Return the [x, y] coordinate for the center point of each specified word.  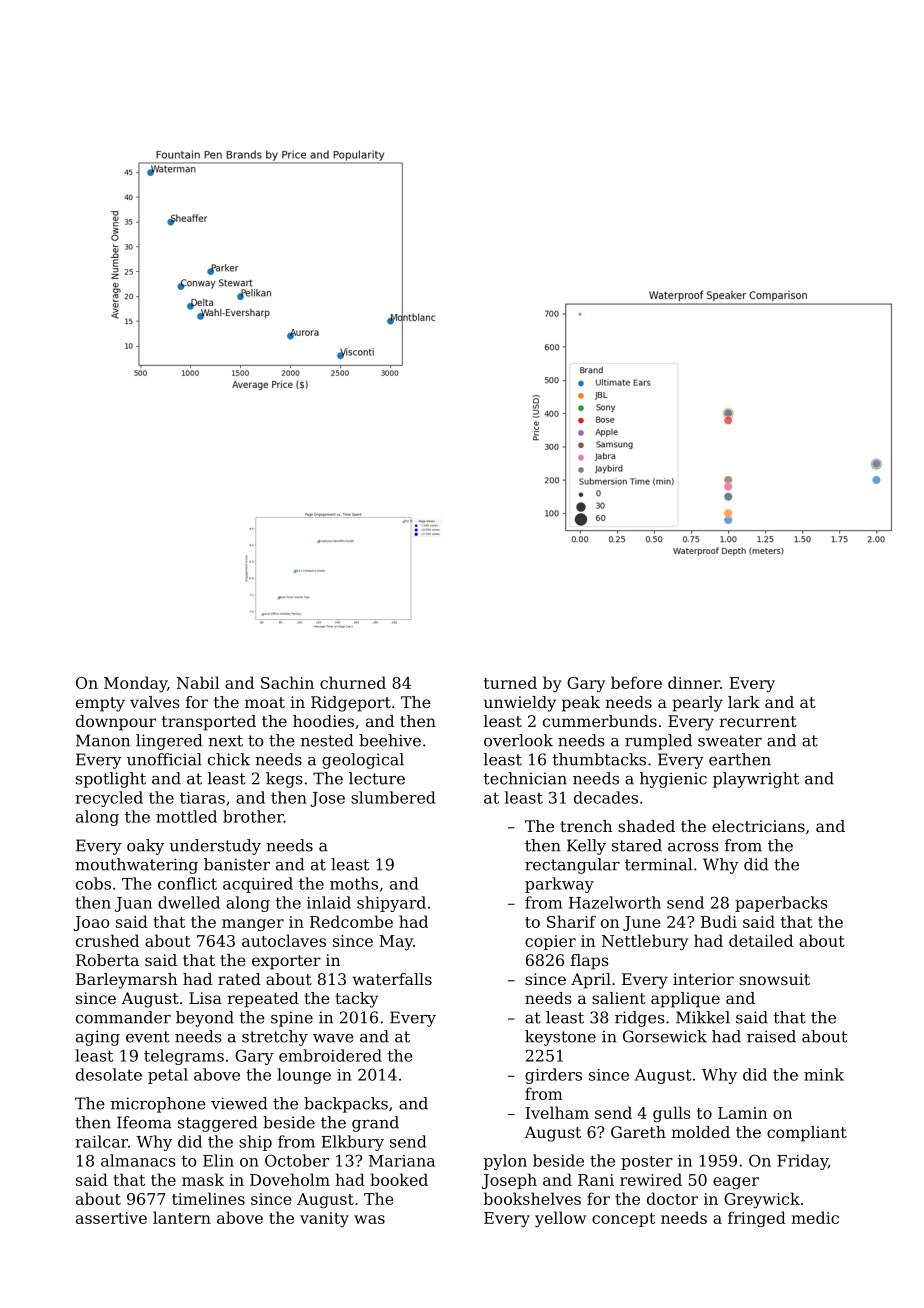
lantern [182, 1217]
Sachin [287, 682]
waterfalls [392, 979]
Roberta [107, 960]
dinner [694, 682]
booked [399, 1179]
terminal [658, 864]
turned [510, 682]
